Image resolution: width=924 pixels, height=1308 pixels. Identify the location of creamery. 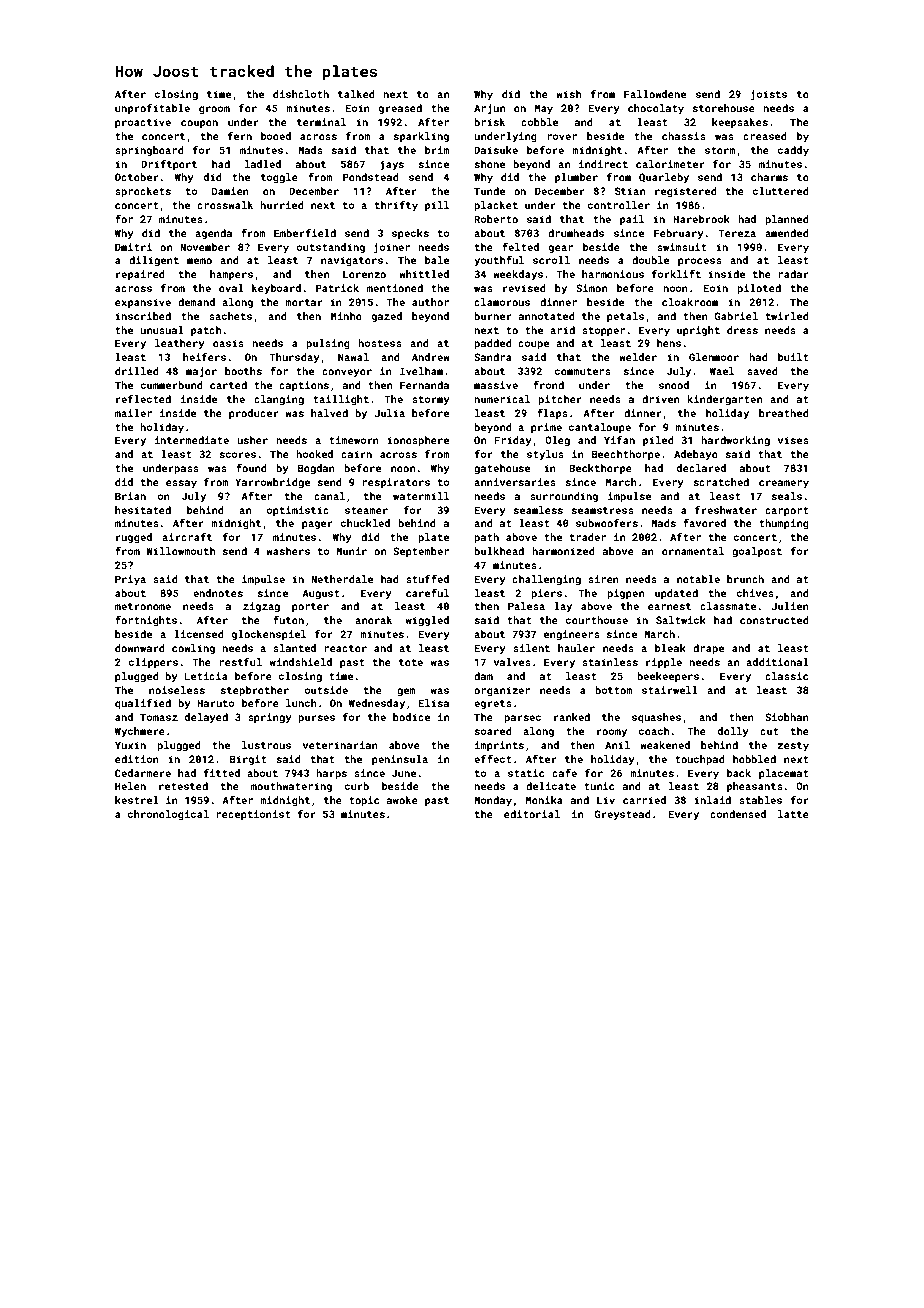
(784, 484).
